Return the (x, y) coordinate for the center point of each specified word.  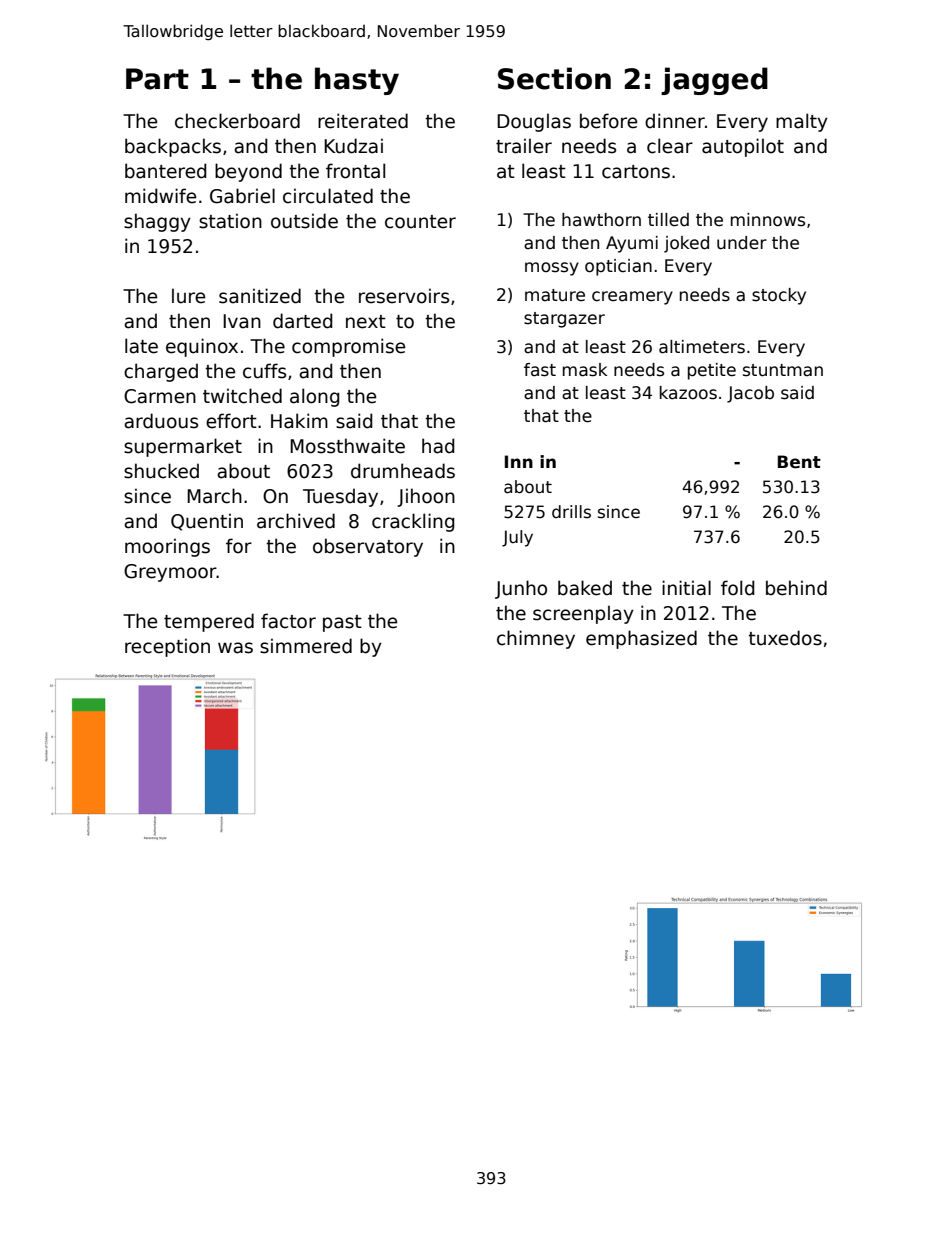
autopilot (743, 147)
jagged (714, 81)
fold (738, 588)
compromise (348, 347)
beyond (248, 172)
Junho (521, 589)
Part (157, 79)
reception (167, 647)
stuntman (783, 370)
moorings (167, 547)
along (315, 397)
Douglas (534, 122)
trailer (524, 146)
